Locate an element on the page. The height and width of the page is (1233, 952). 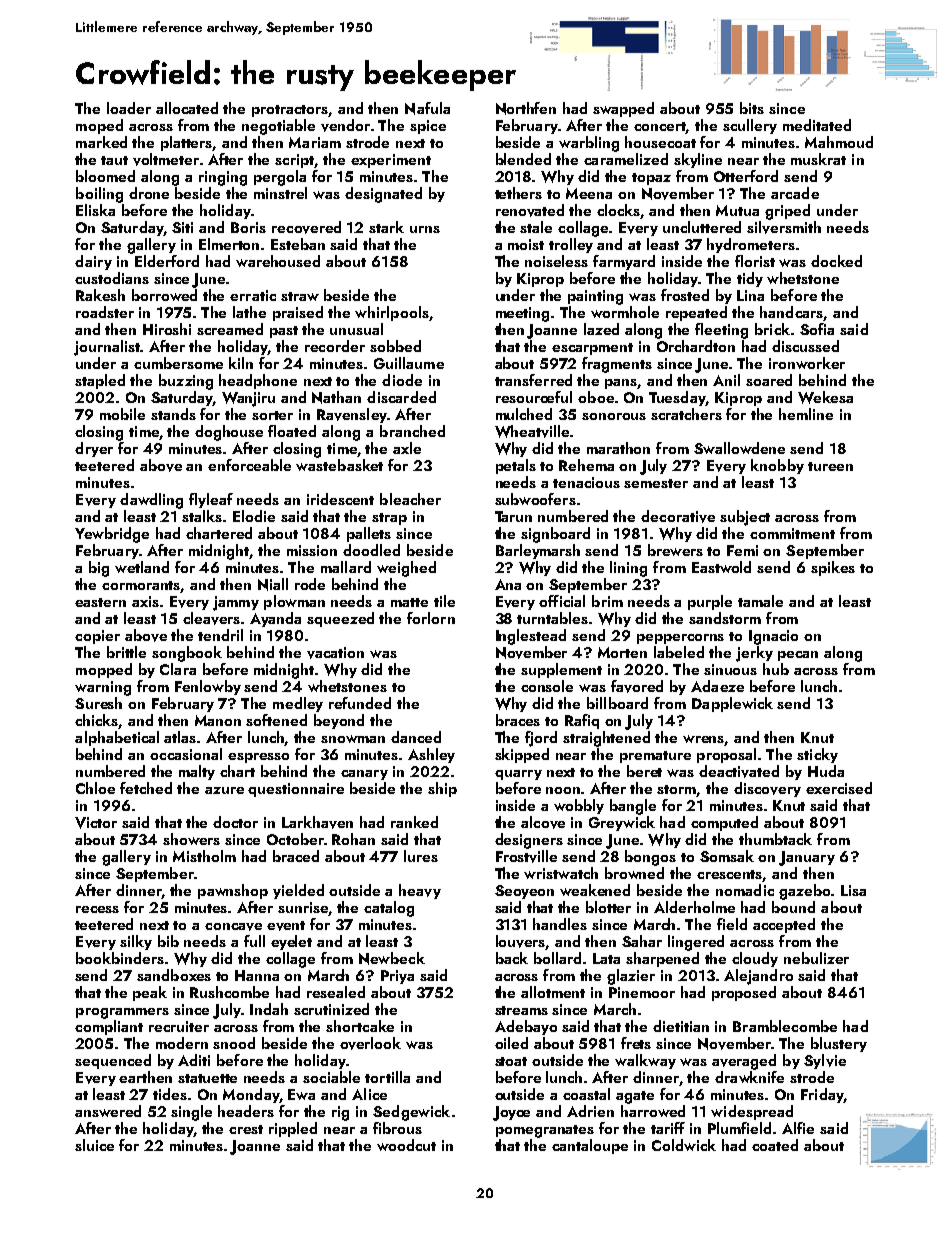
matte is located at coordinates (409, 602).
